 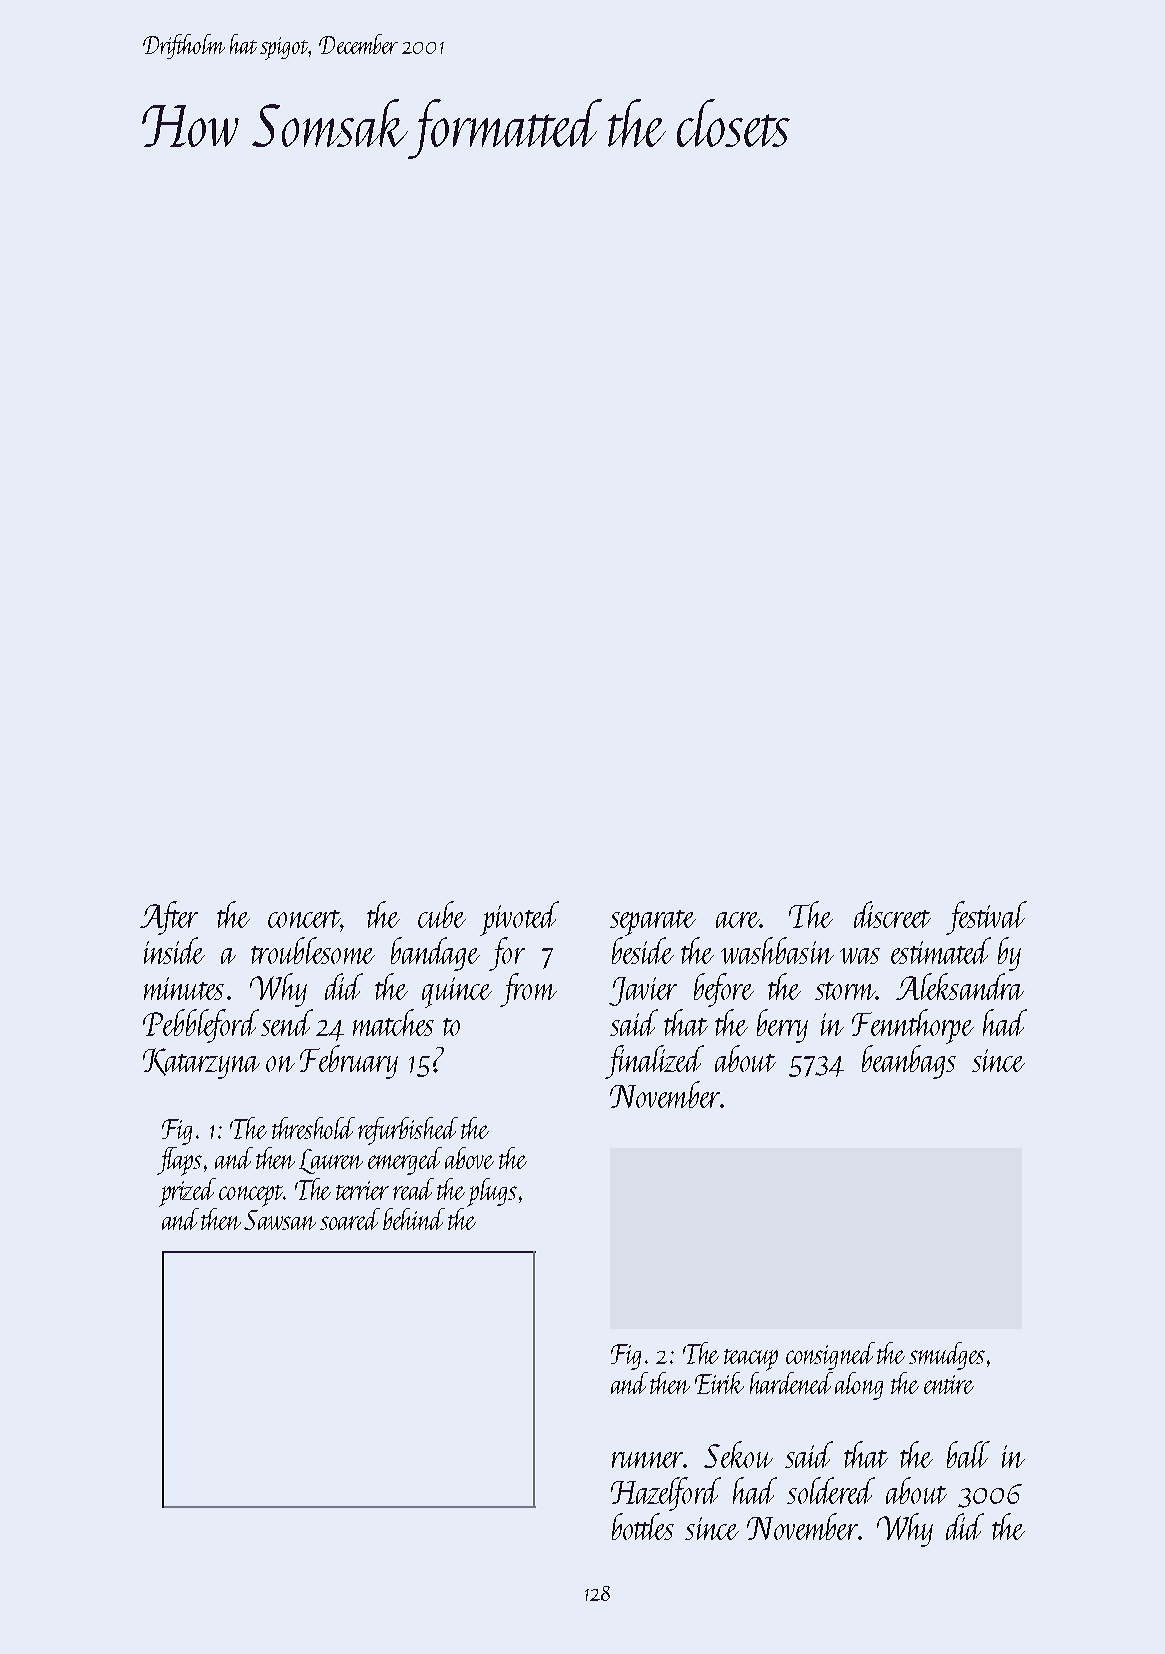 What do you see at coordinates (528, 990) in the page?
I see `from` at bounding box center [528, 990].
